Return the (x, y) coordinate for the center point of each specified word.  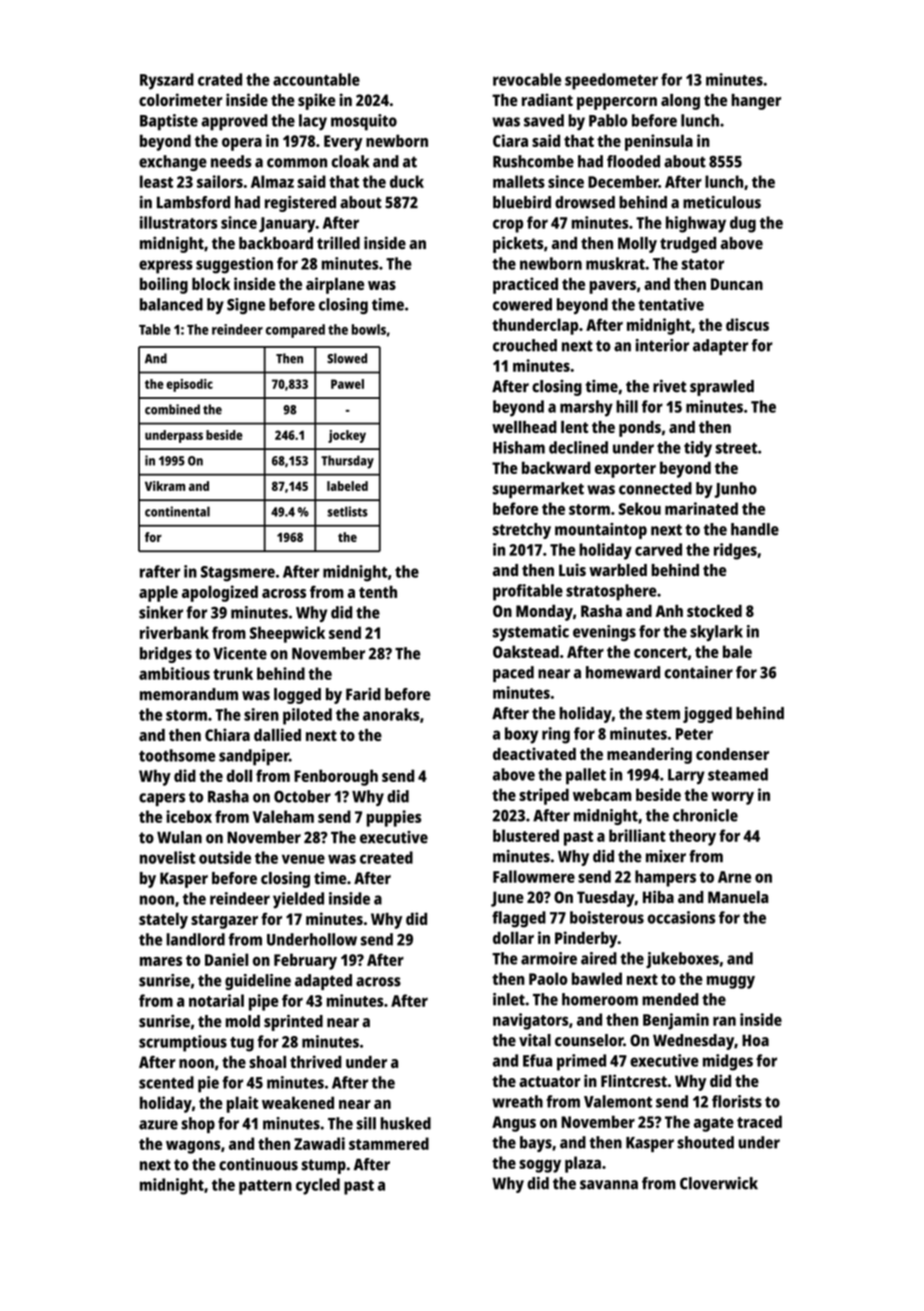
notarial (216, 1000)
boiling (164, 285)
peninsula (659, 142)
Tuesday (606, 899)
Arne (734, 877)
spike (316, 101)
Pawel (347, 384)
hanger (756, 102)
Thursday (347, 462)
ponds (640, 429)
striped (544, 796)
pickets (518, 244)
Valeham (283, 816)
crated (220, 79)
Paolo (548, 978)
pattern (265, 1187)
